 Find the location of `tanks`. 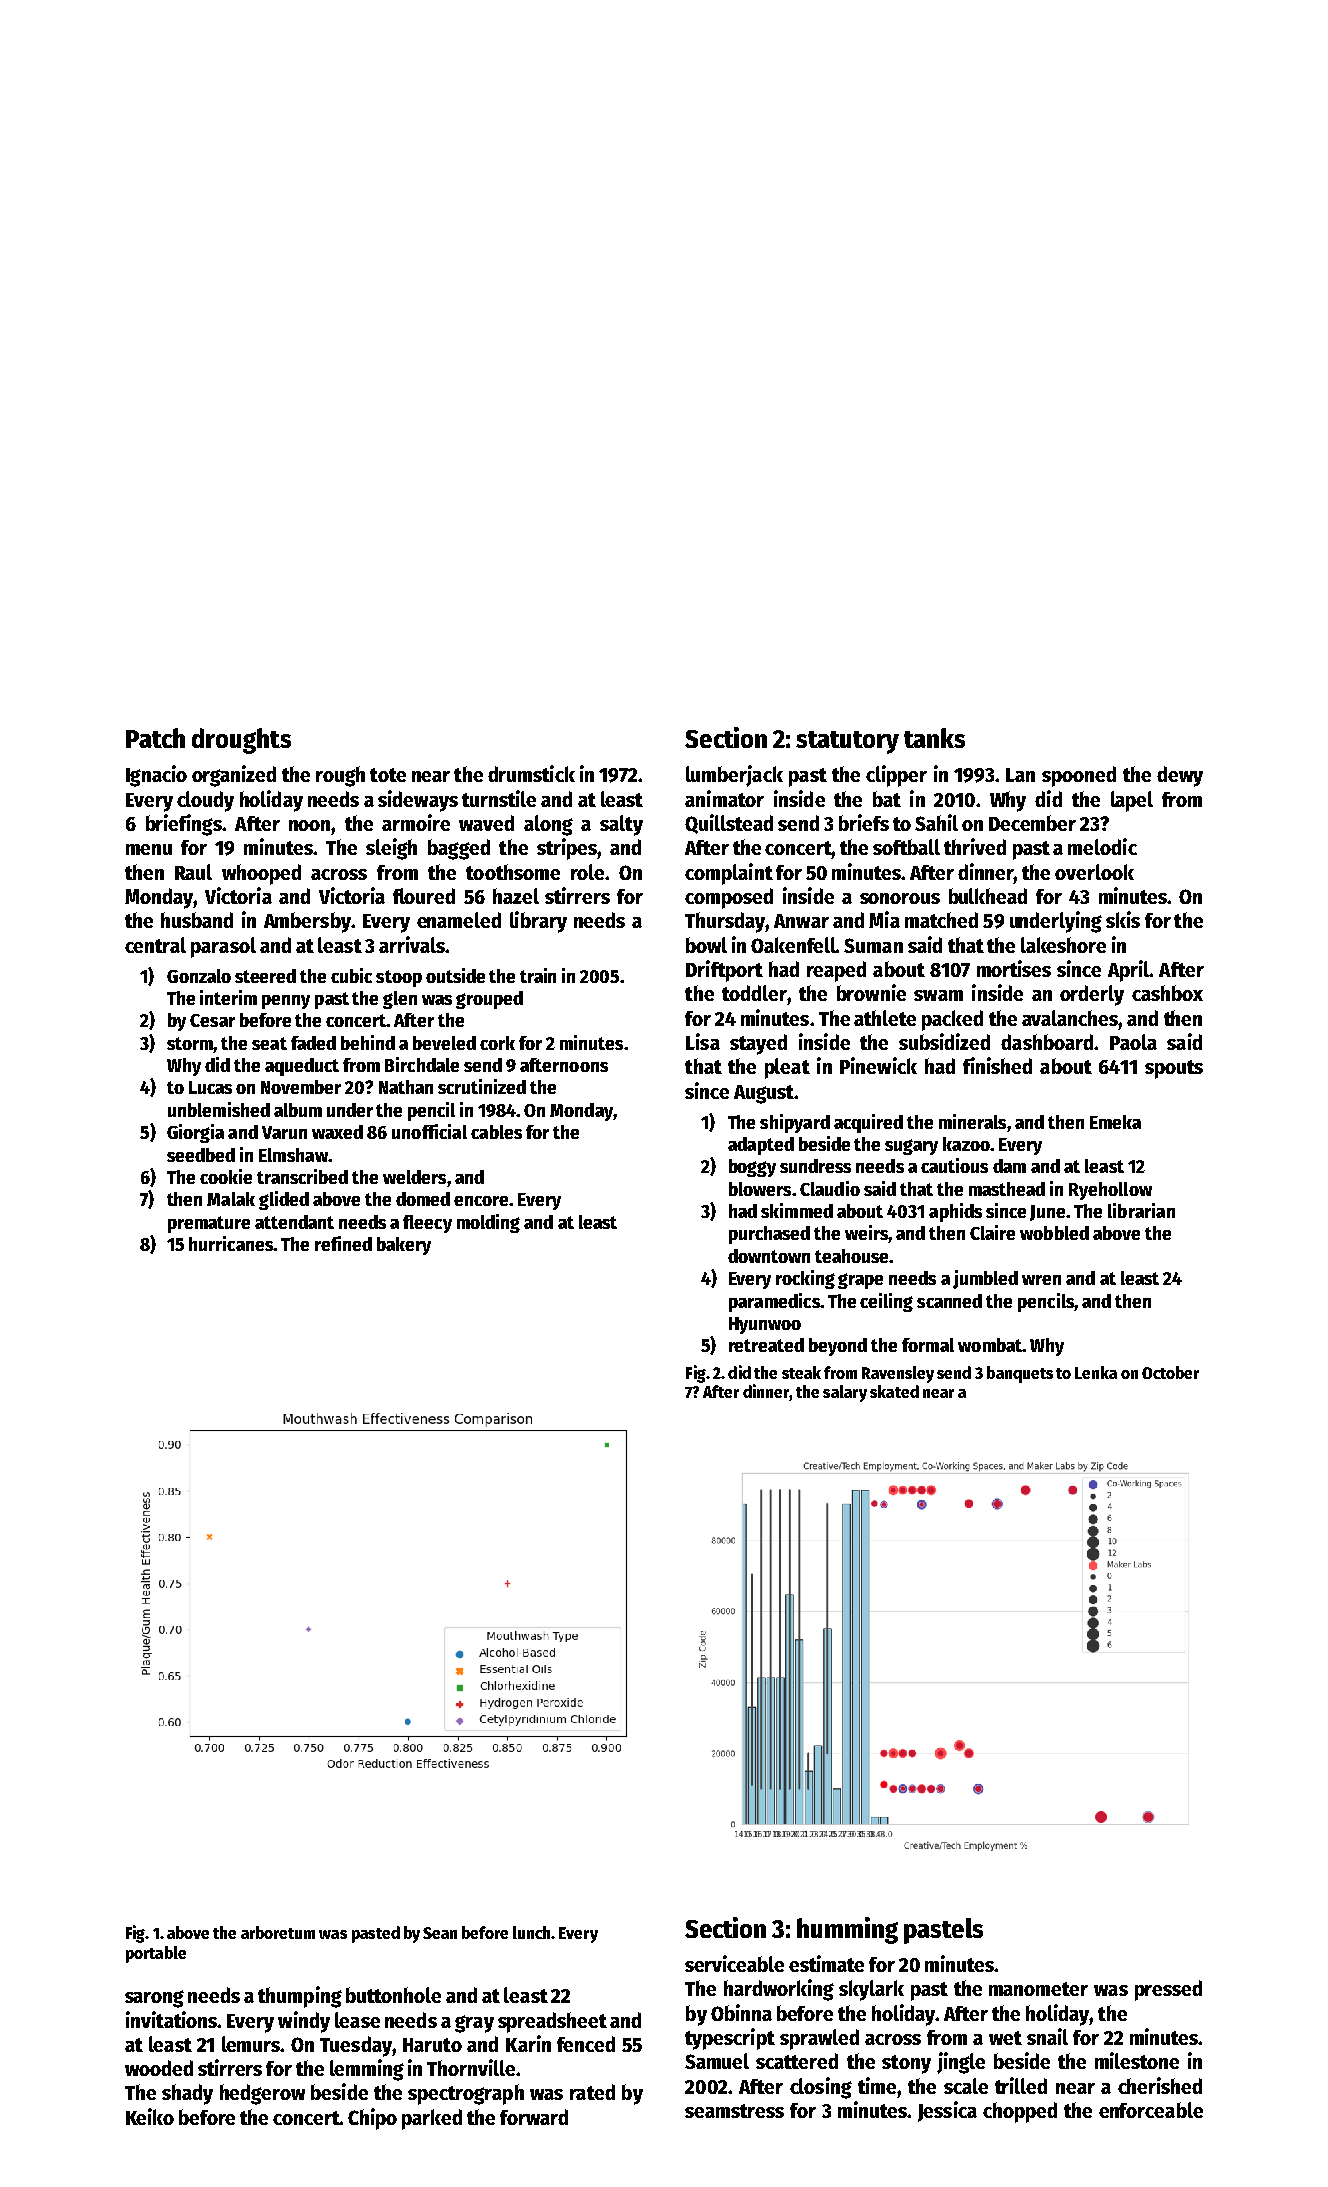

tanks is located at coordinates (934, 738).
